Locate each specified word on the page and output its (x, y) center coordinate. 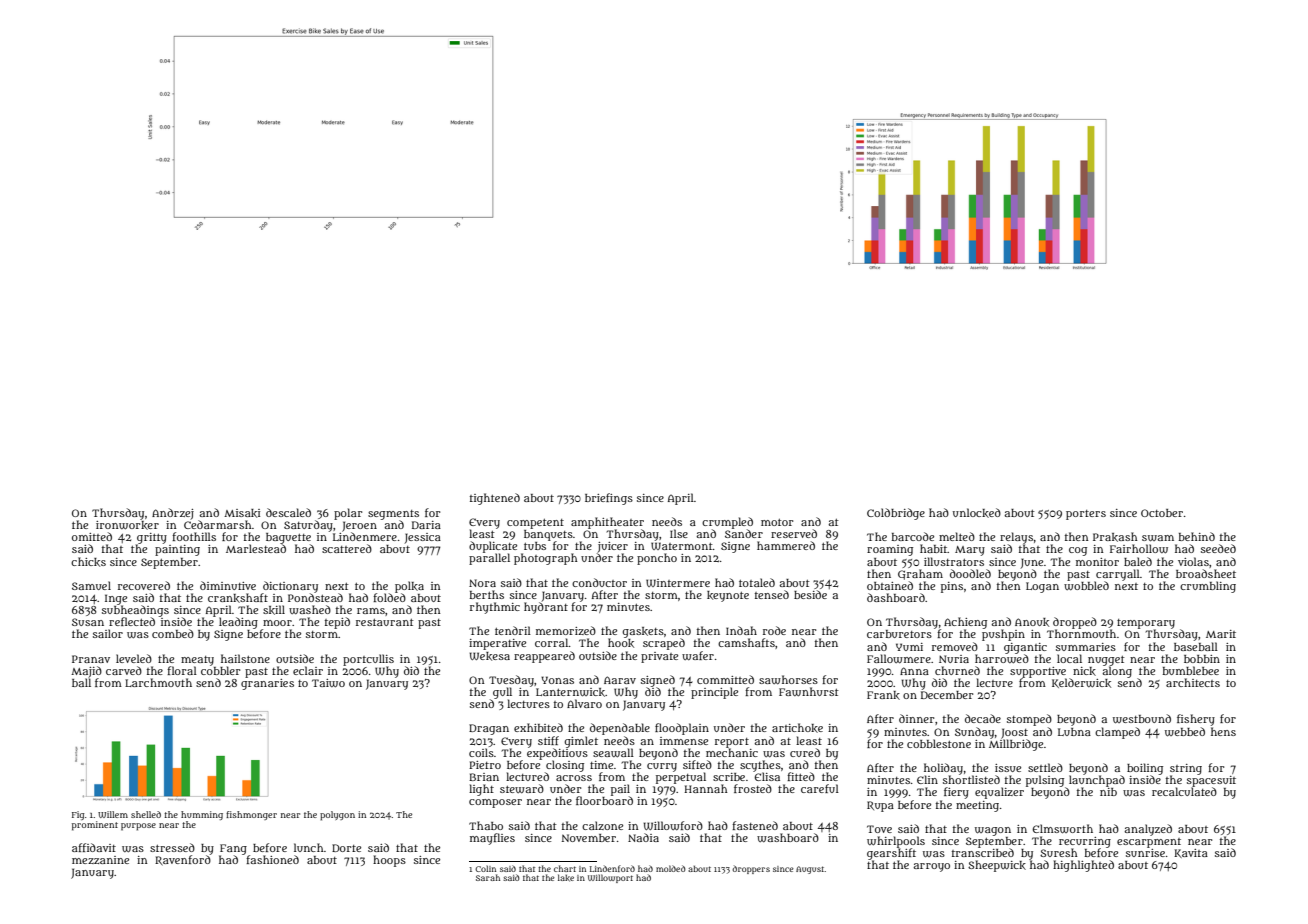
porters (1086, 515)
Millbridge (1016, 745)
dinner (916, 718)
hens (1223, 731)
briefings (609, 499)
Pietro (485, 765)
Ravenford (183, 860)
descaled (288, 512)
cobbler (220, 670)
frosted (753, 788)
